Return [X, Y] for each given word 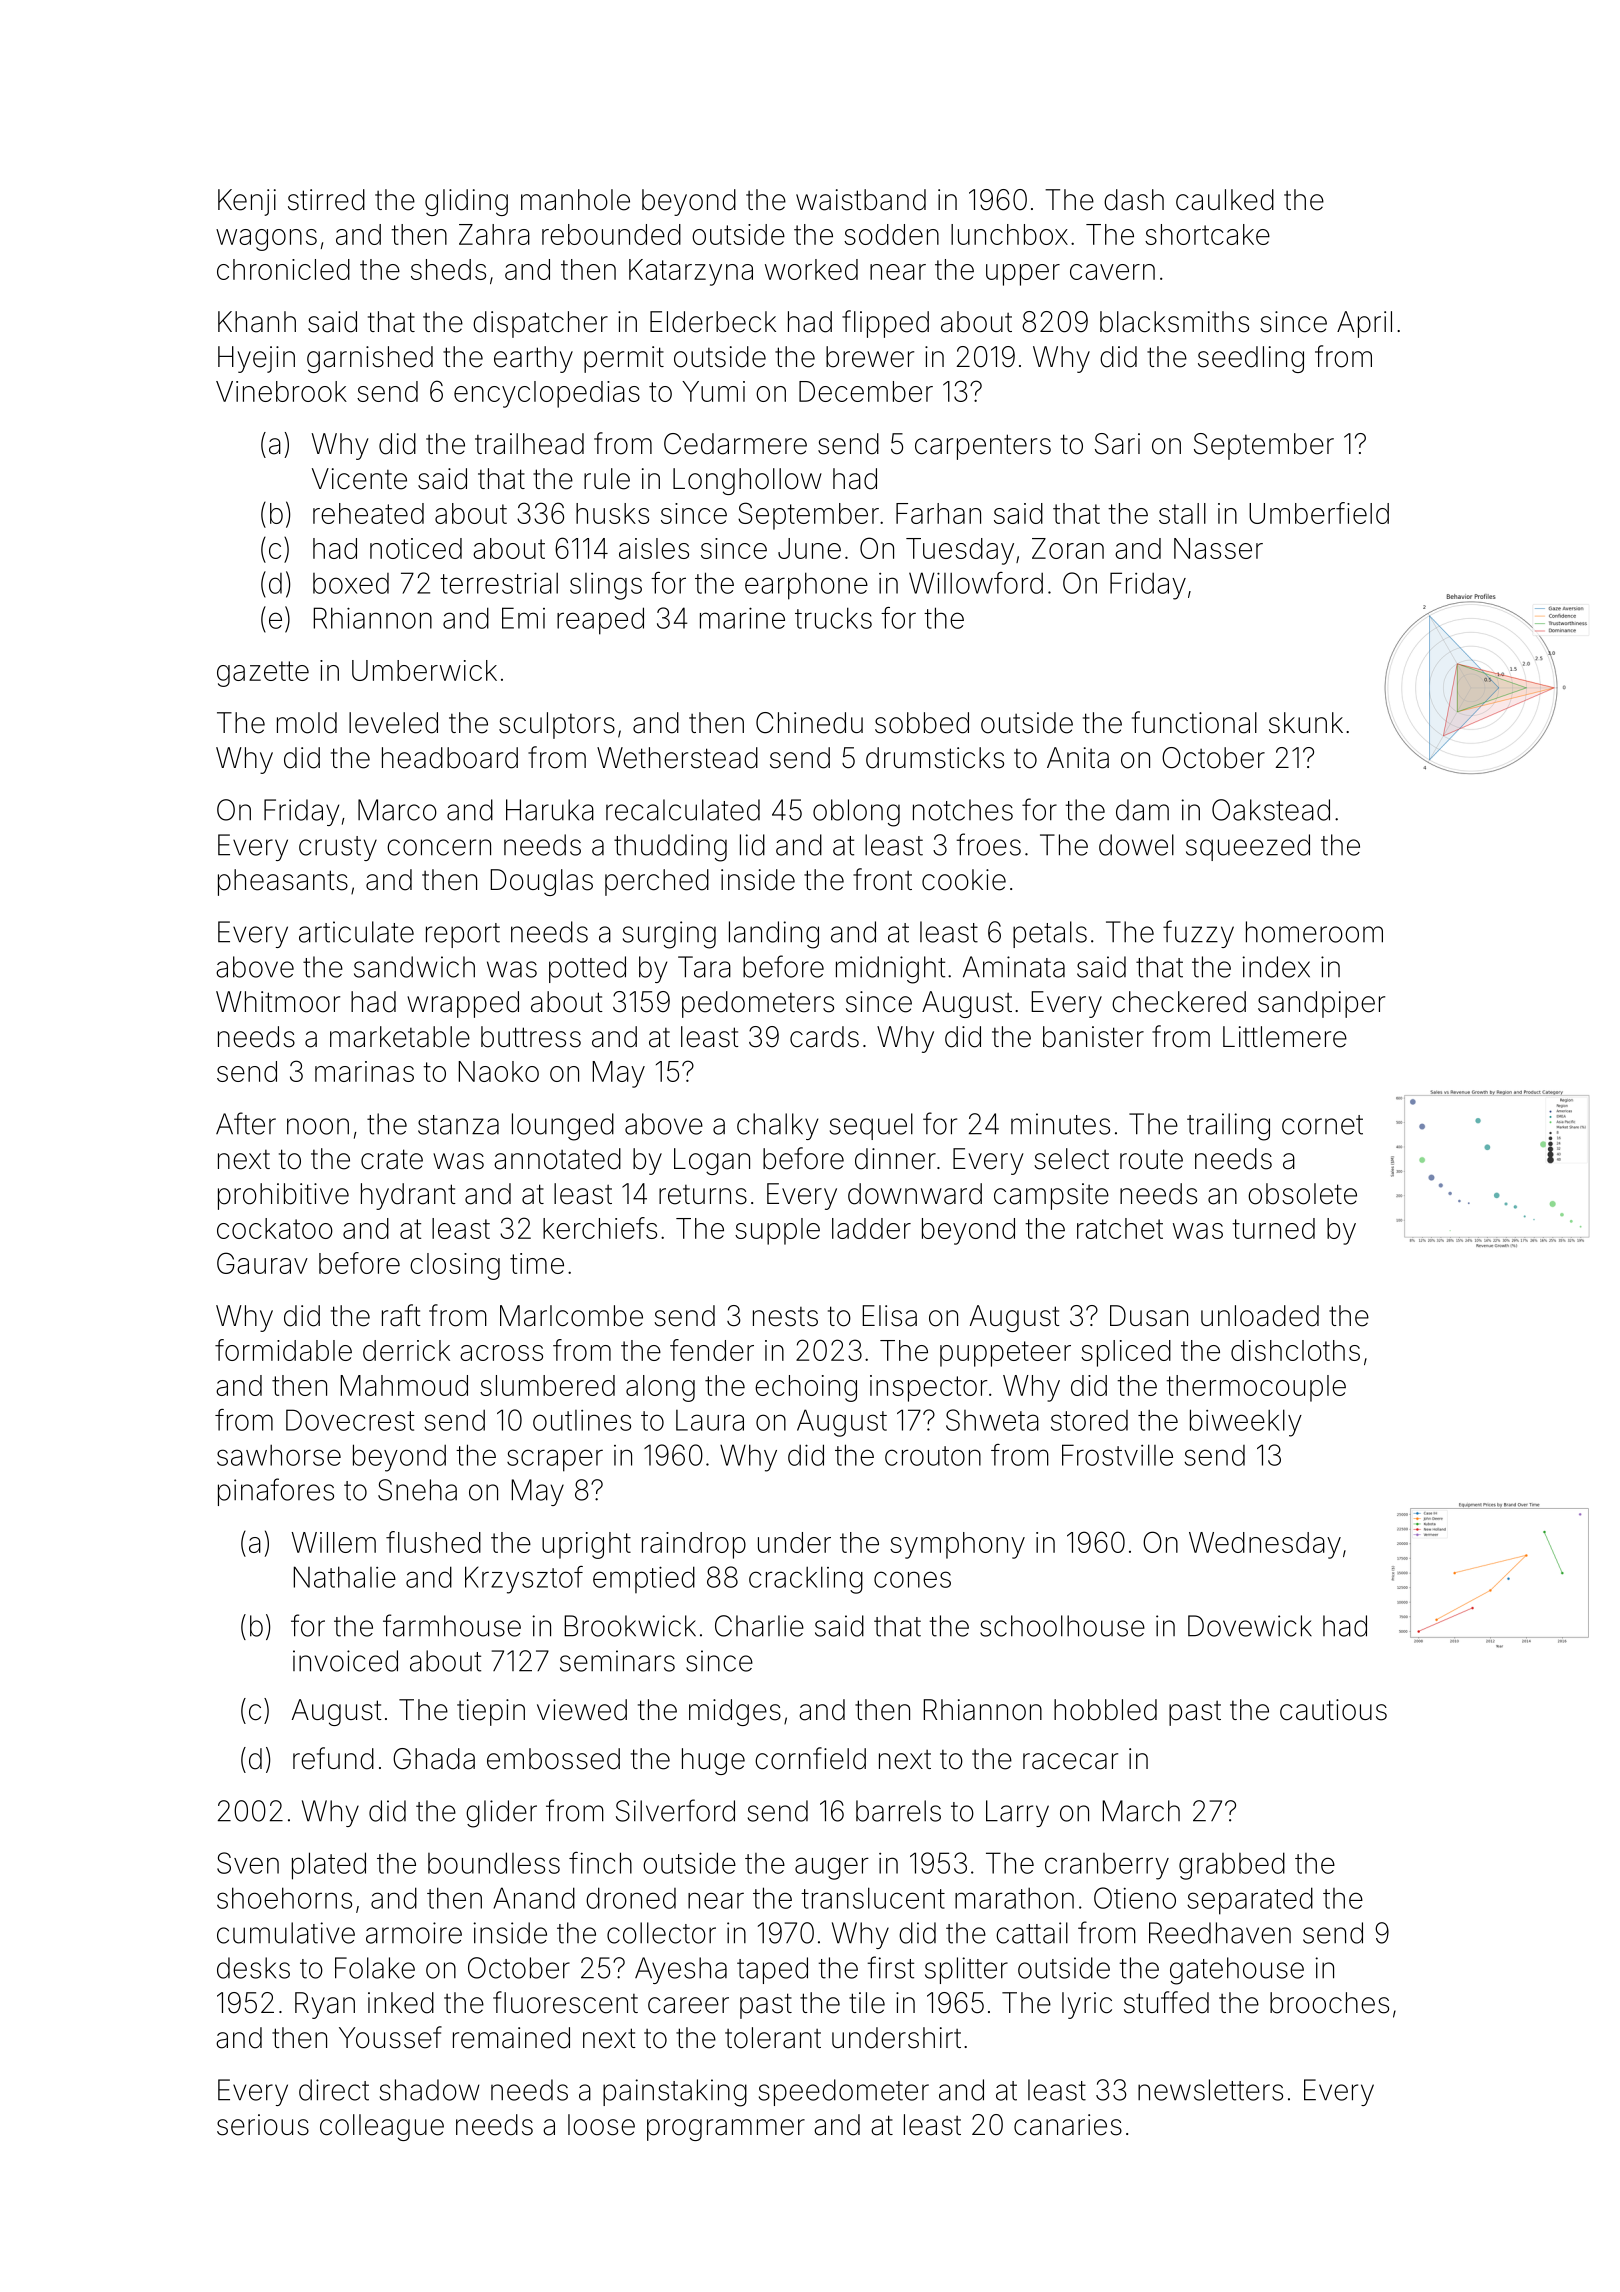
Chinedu [809, 723]
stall [1182, 513]
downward [915, 1194]
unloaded [1260, 1316]
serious [263, 2125]
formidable [283, 1350]
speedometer [844, 2092]
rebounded [611, 234]
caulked [1225, 200]
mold [307, 723]
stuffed [1166, 2002]
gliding [466, 202]
